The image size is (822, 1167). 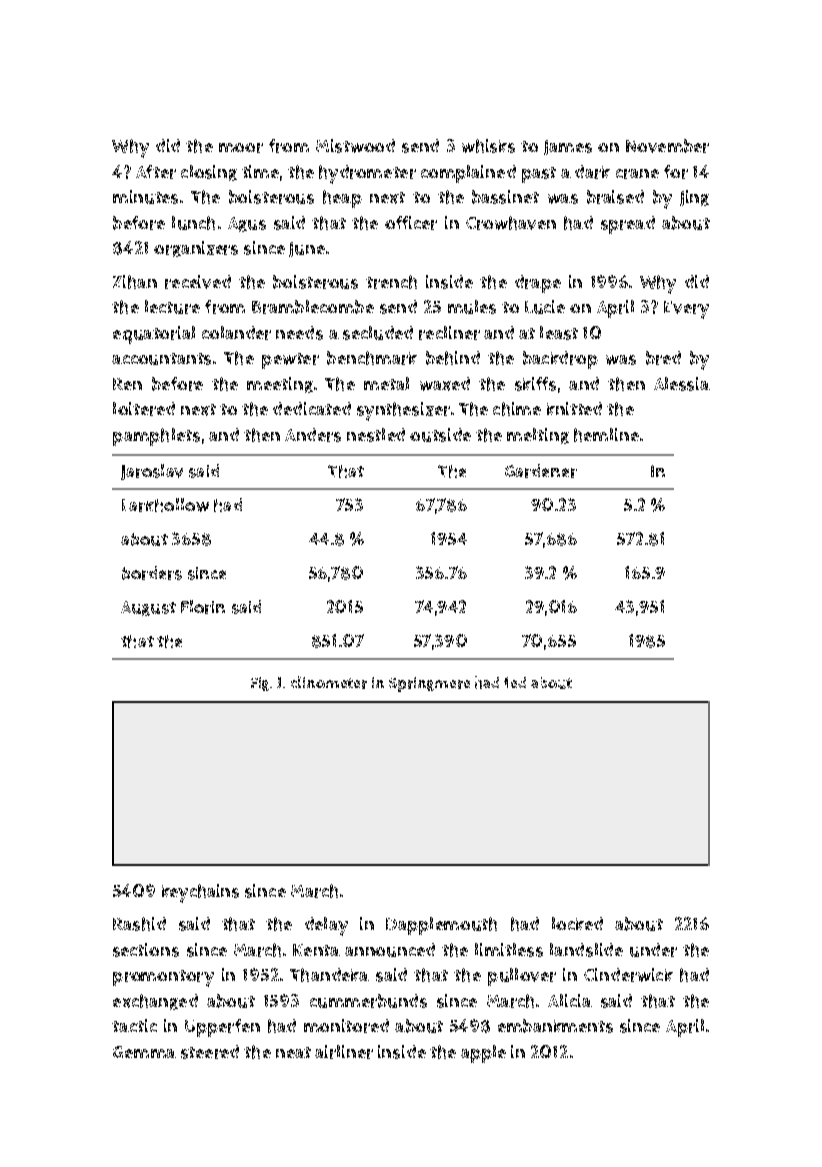 I want to click on recliner, so click(x=449, y=333).
